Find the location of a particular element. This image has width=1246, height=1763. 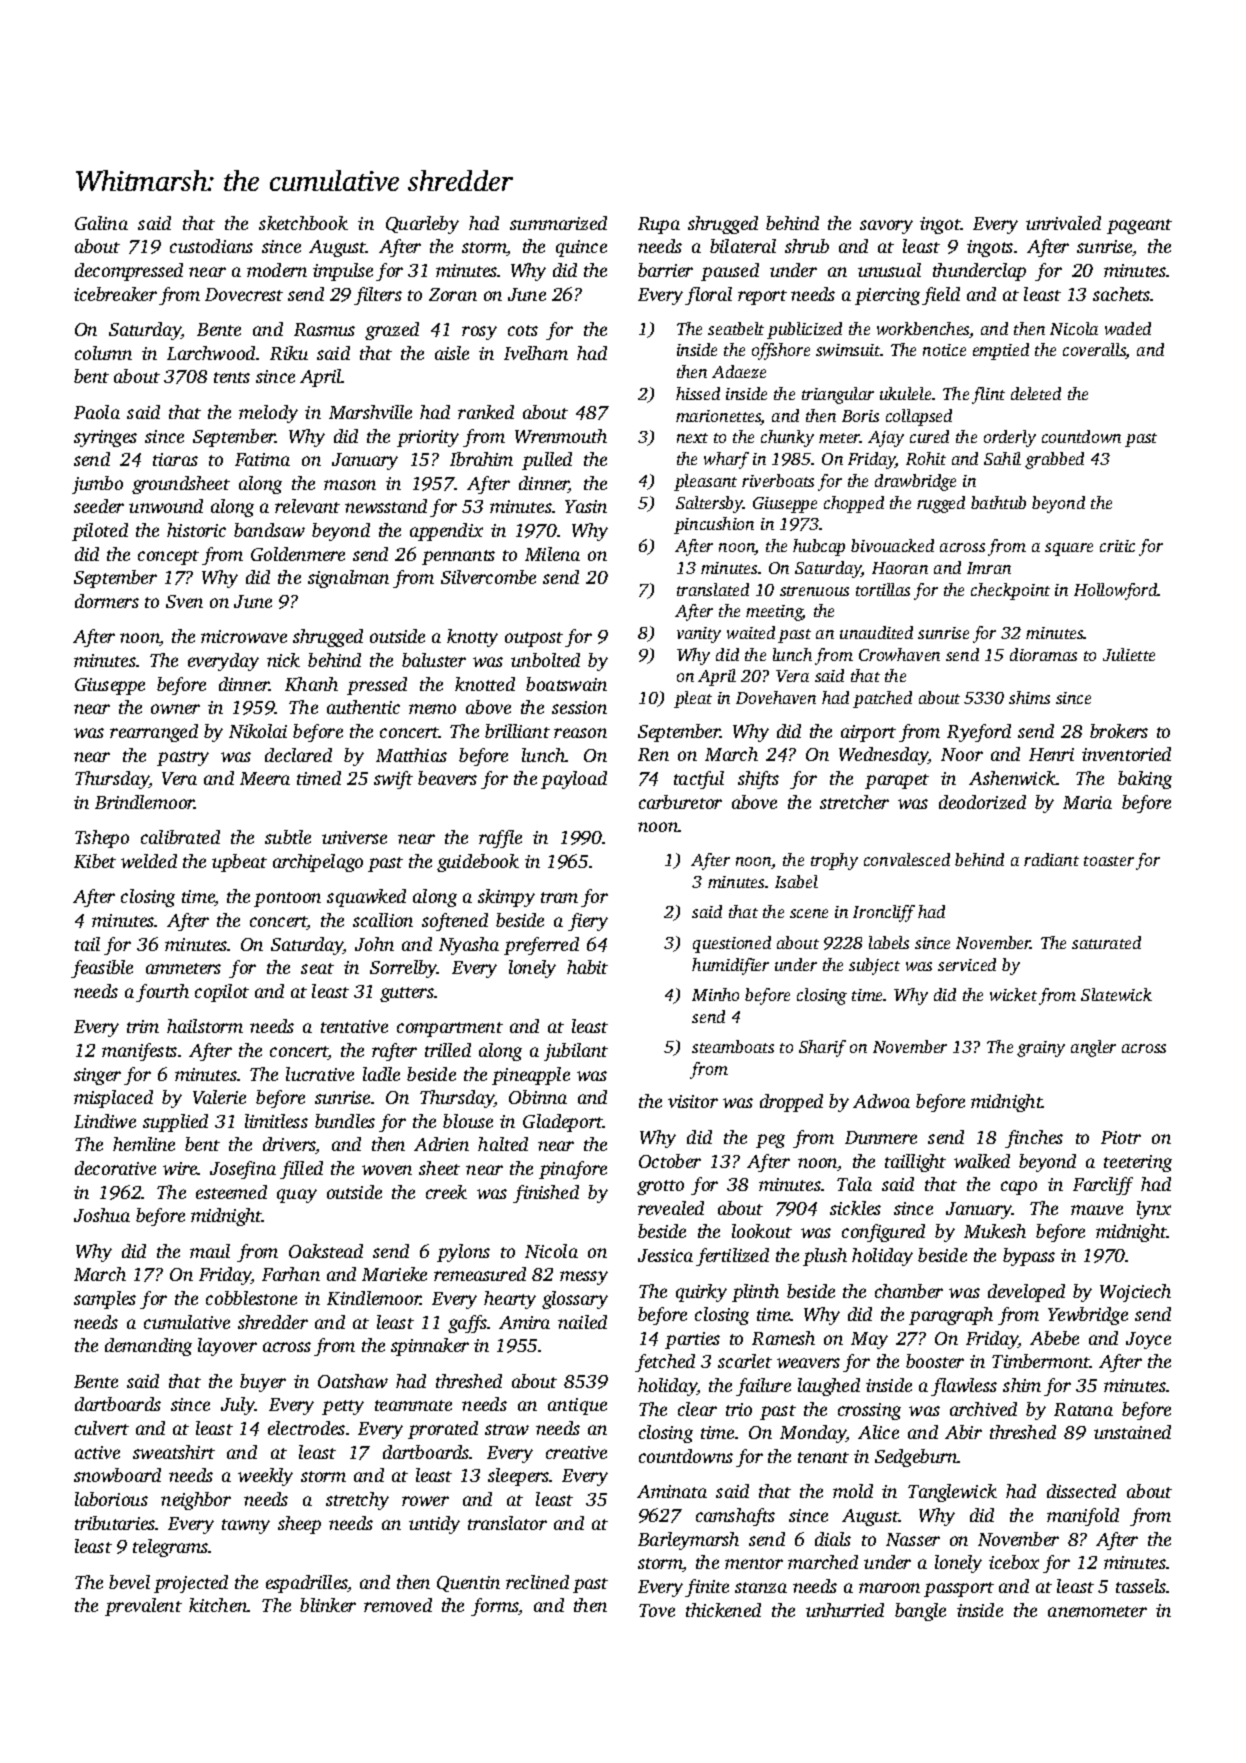

bathtub is located at coordinates (998, 502).
